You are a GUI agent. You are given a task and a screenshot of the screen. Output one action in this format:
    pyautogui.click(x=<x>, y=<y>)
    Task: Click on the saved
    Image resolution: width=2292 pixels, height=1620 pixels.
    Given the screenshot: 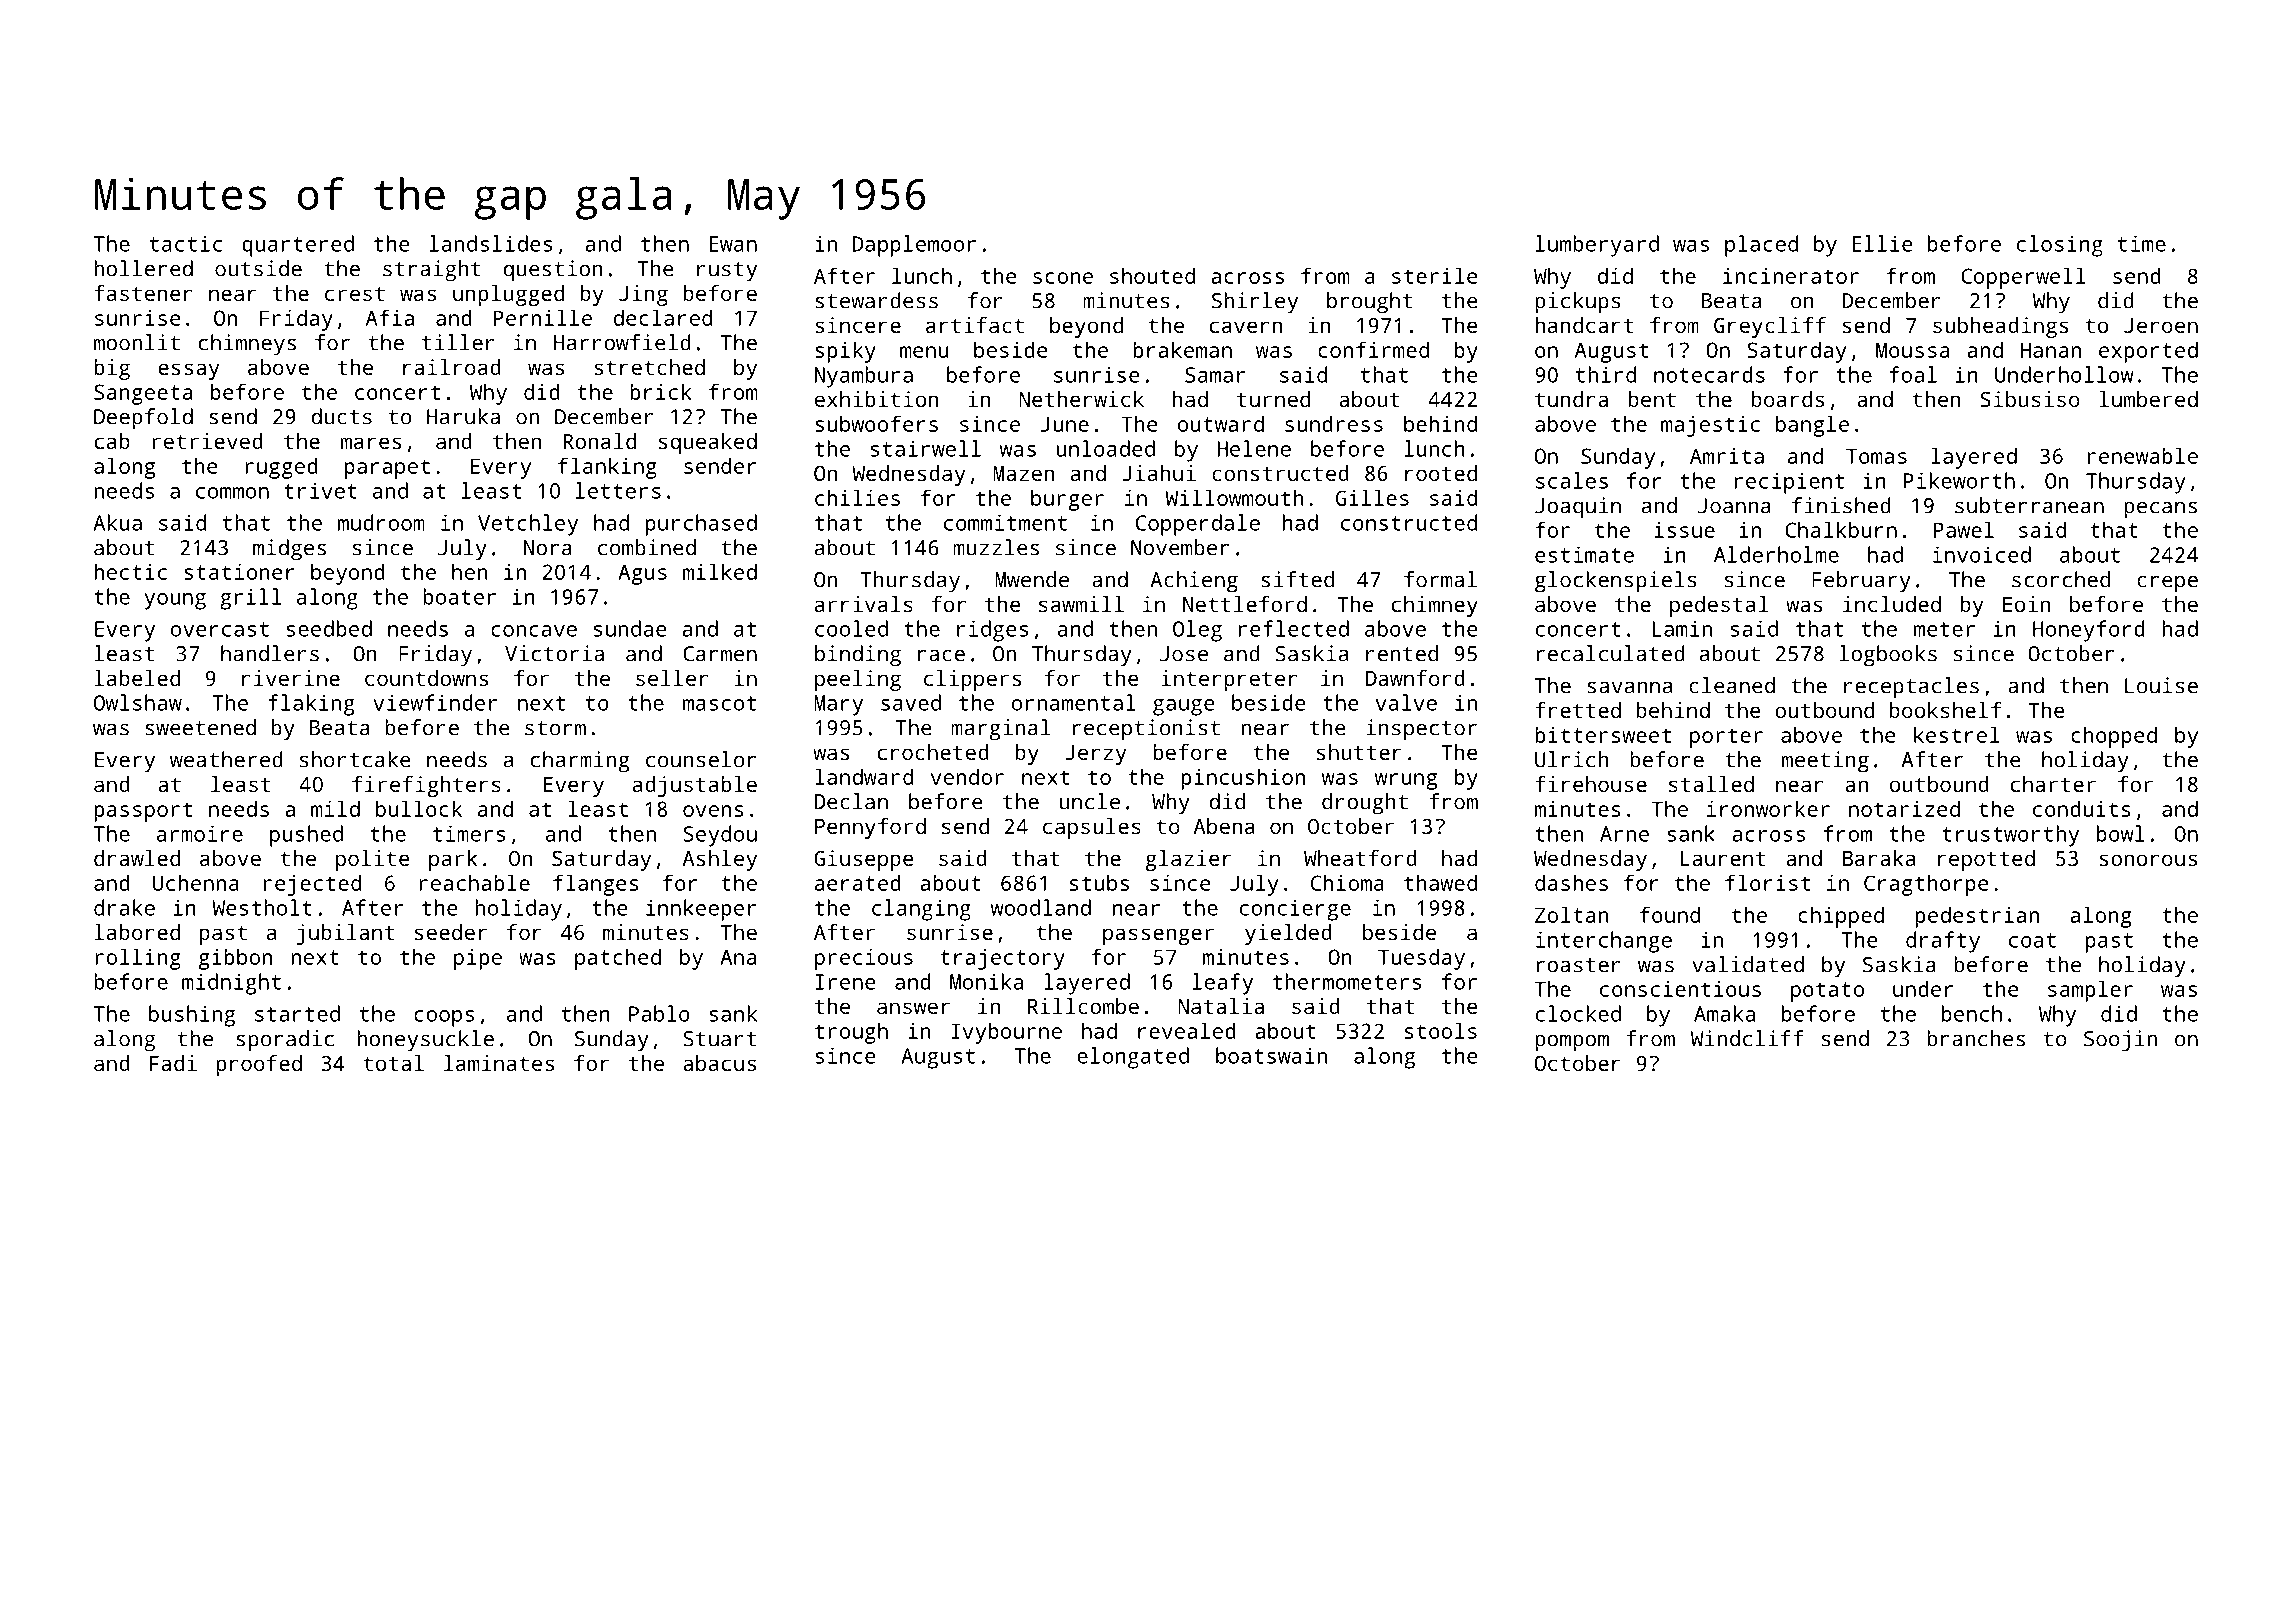 What is the action you would take?
    pyautogui.click(x=911, y=702)
